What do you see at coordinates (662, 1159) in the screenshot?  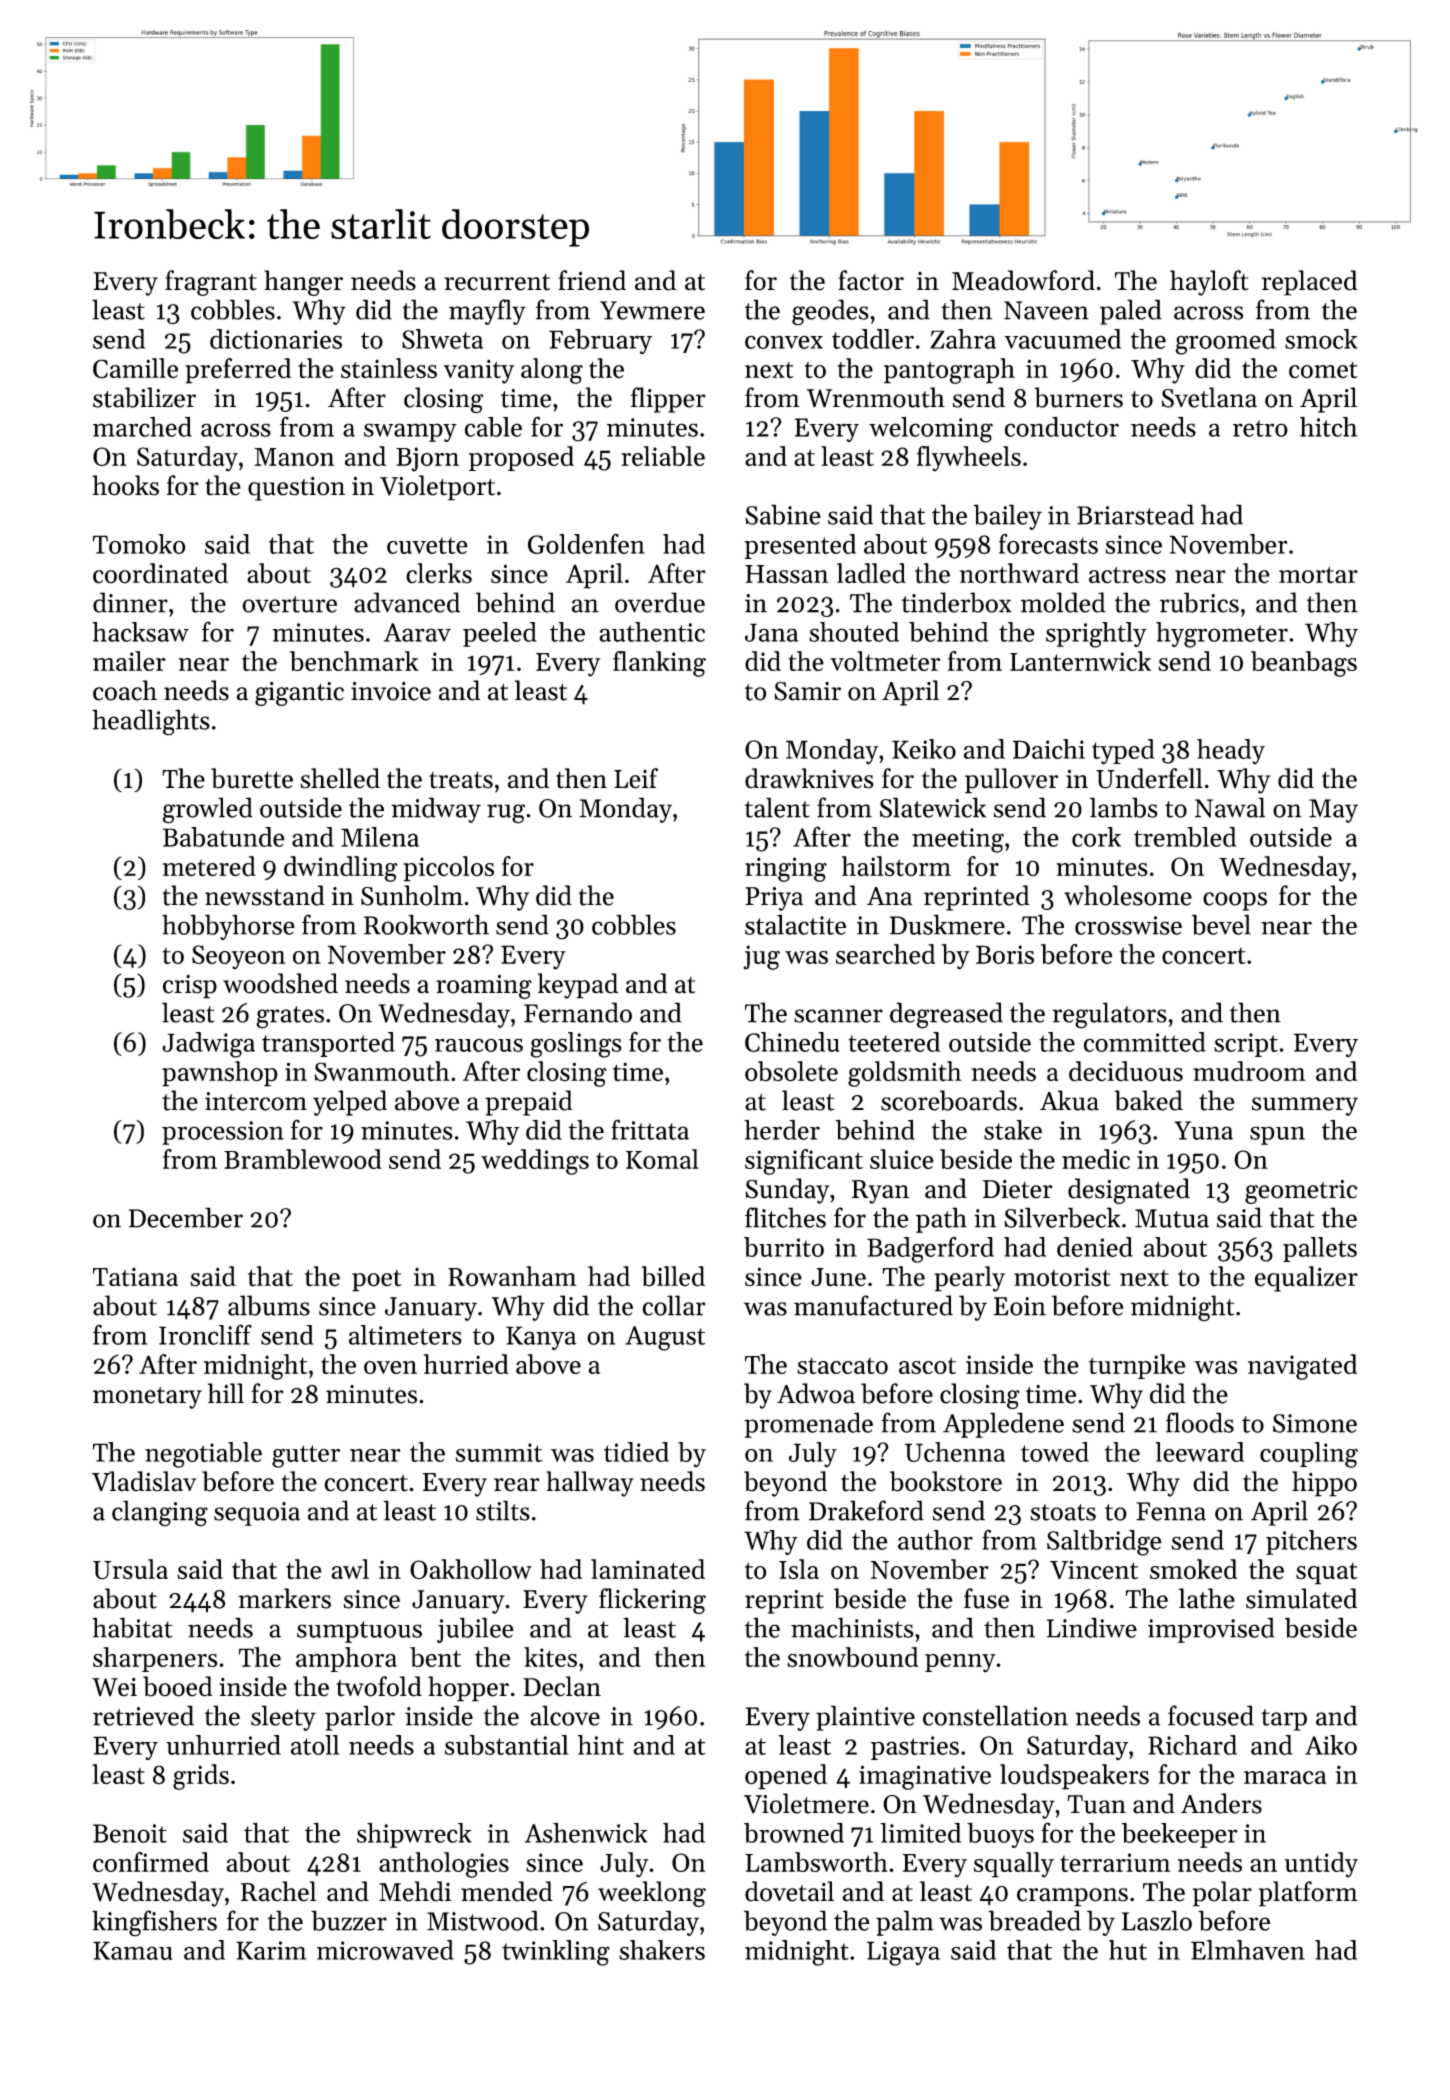 I see `Komal` at bounding box center [662, 1159].
